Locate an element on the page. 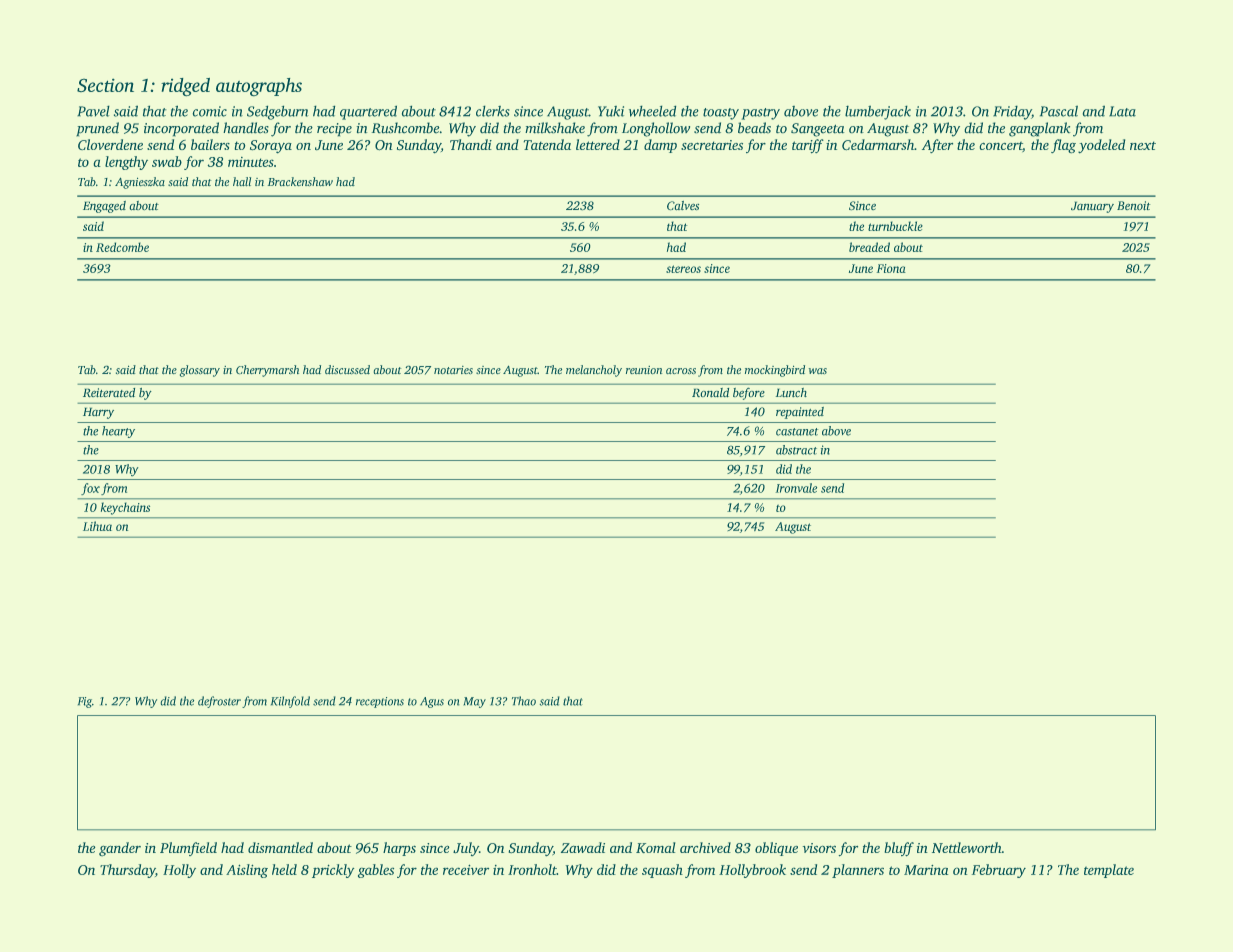 This image has width=1233, height=952. Redcombe is located at coordinates (122, 247).
